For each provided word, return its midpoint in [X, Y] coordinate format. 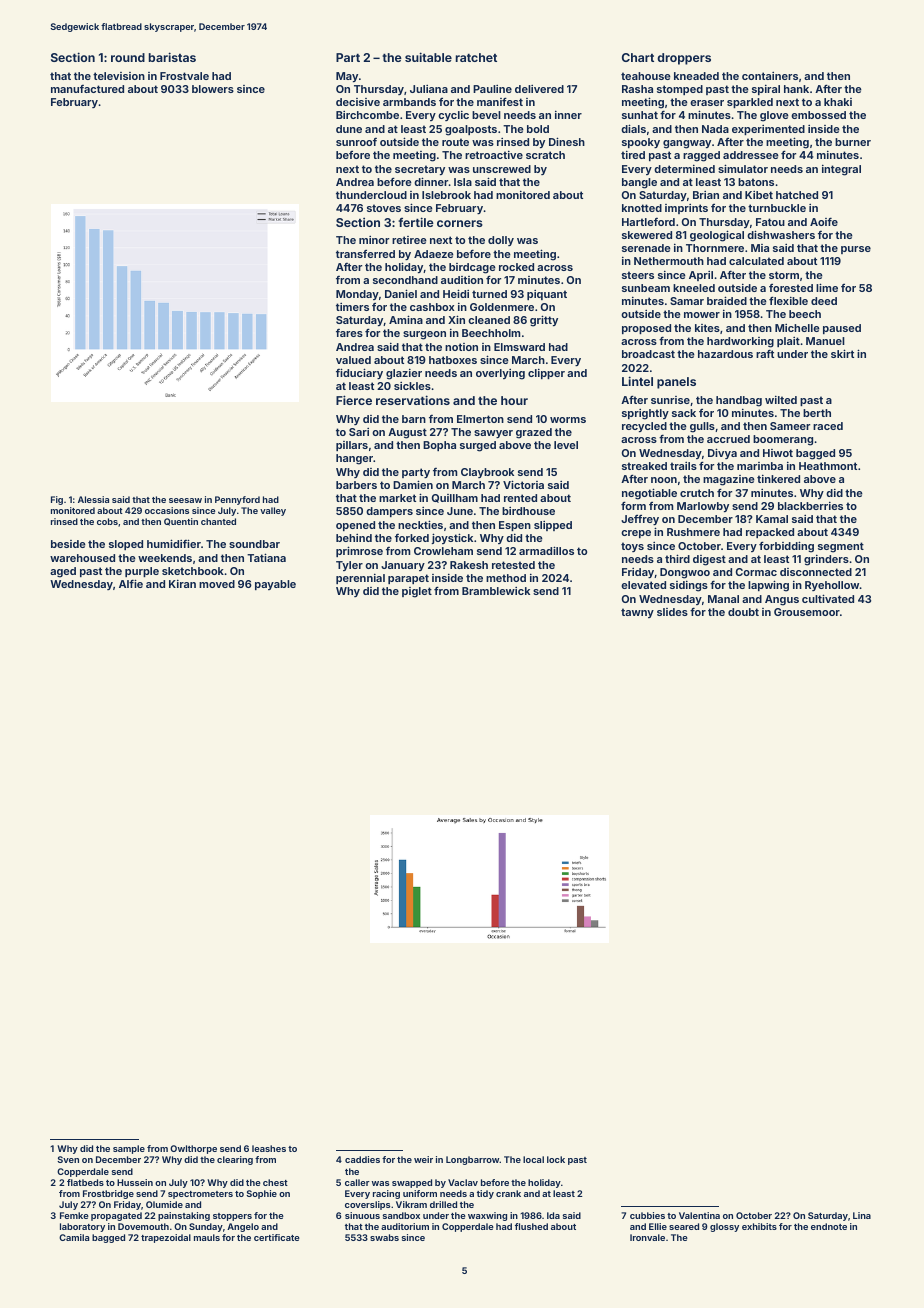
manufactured [87, 89]
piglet [417, 592]
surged [478, 446]
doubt [743, 612]
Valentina [699, 1215]
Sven [68, 1159]
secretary [420, 170]
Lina [862, 1215]
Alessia [93, 499]
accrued [728, 439]
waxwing [487, 1216]
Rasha [637, 89]
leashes [269, 1148]
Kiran [182, 584]
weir [423, 1159]
